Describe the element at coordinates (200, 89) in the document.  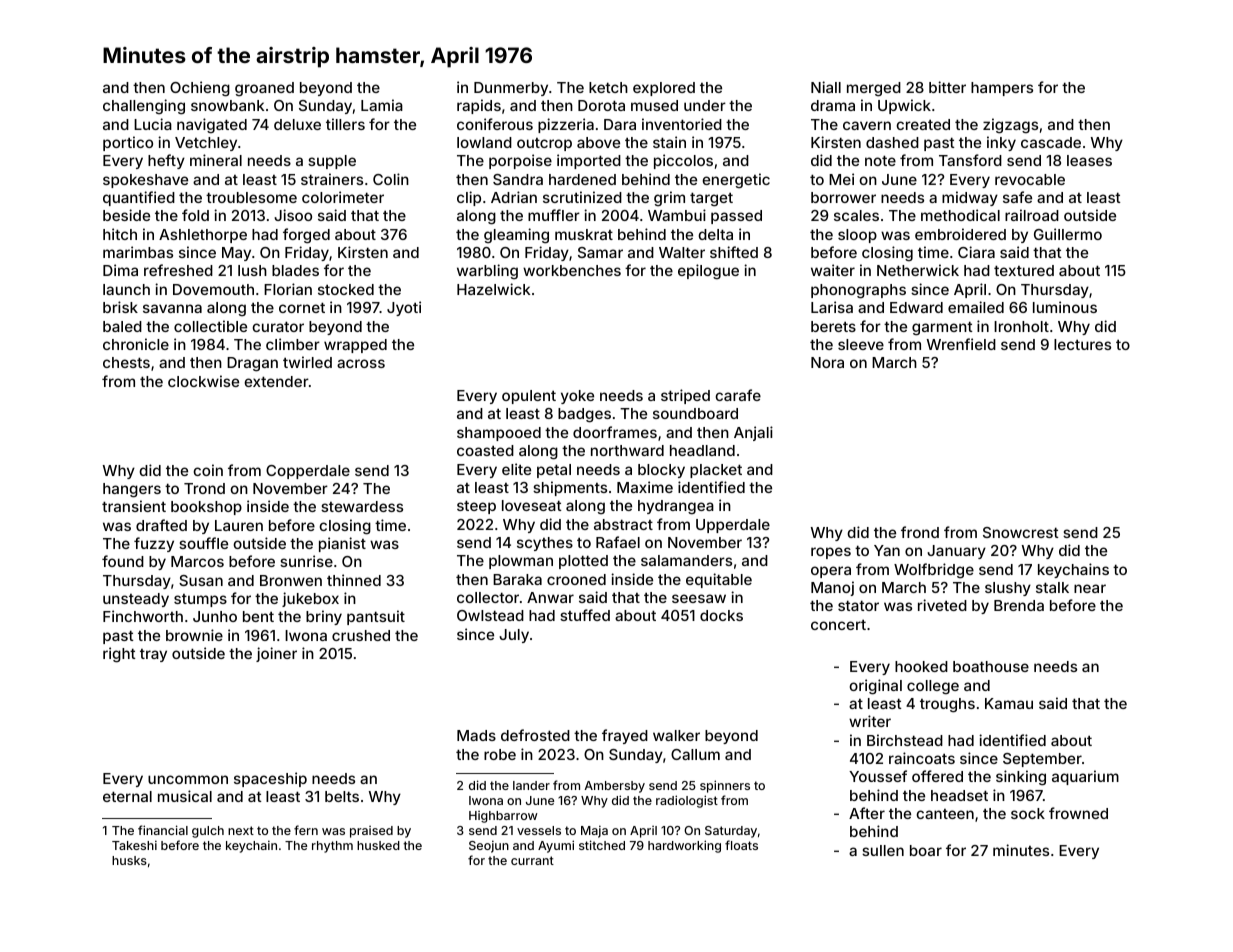
I see `Ochieng` at that location.
